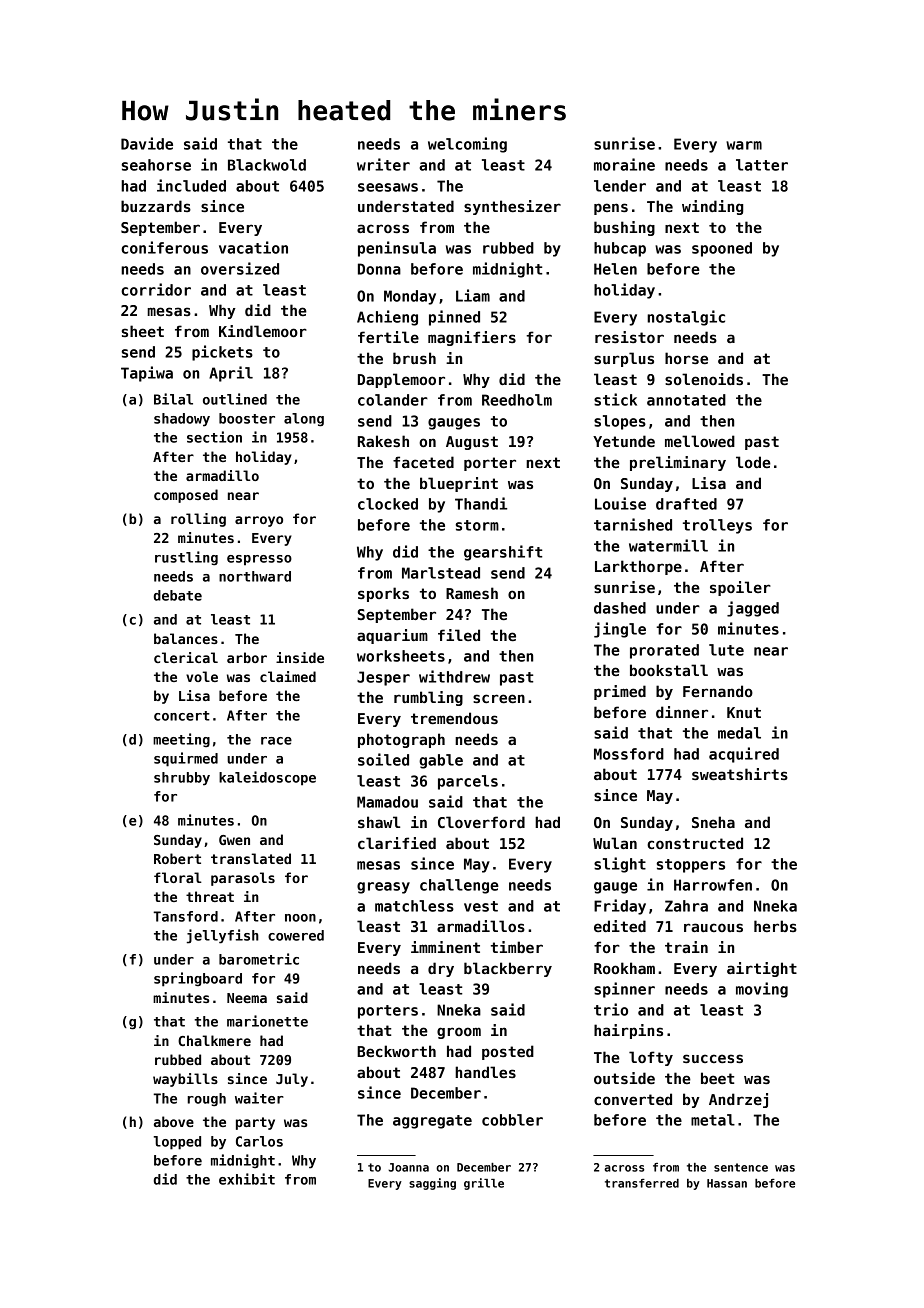 The height and width of the screenshot is (1308, 924). What do you see at coordinates (738, 1100) in the screenshot?
I see `Andrzej` at bounding box center [738, 1100].
